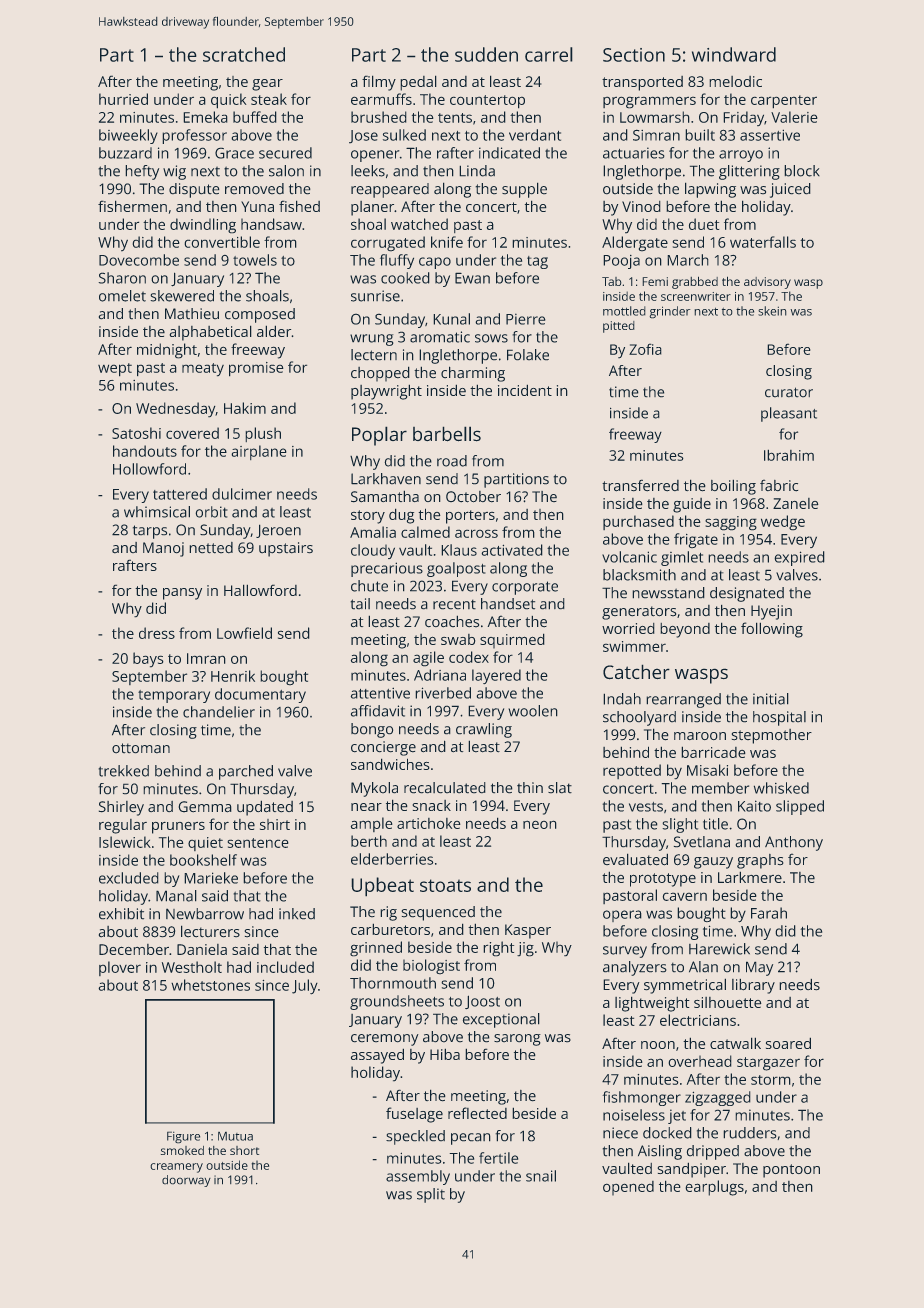 The height and width of the image is (1308, 924). Describe the element at coordinates (533, 711) in the image. I see `woolen` at that location.
